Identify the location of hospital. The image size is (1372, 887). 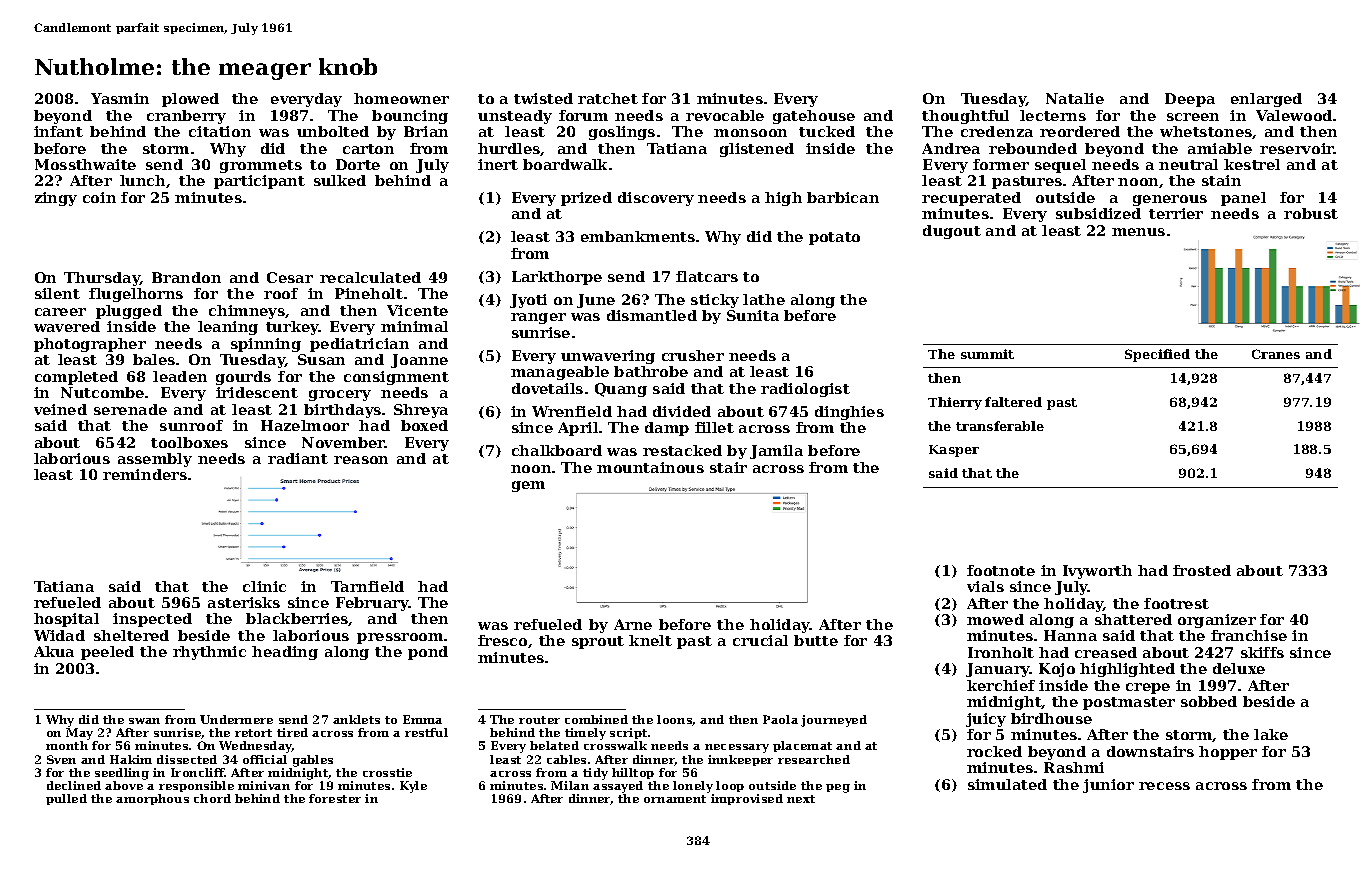
(66, 620).
